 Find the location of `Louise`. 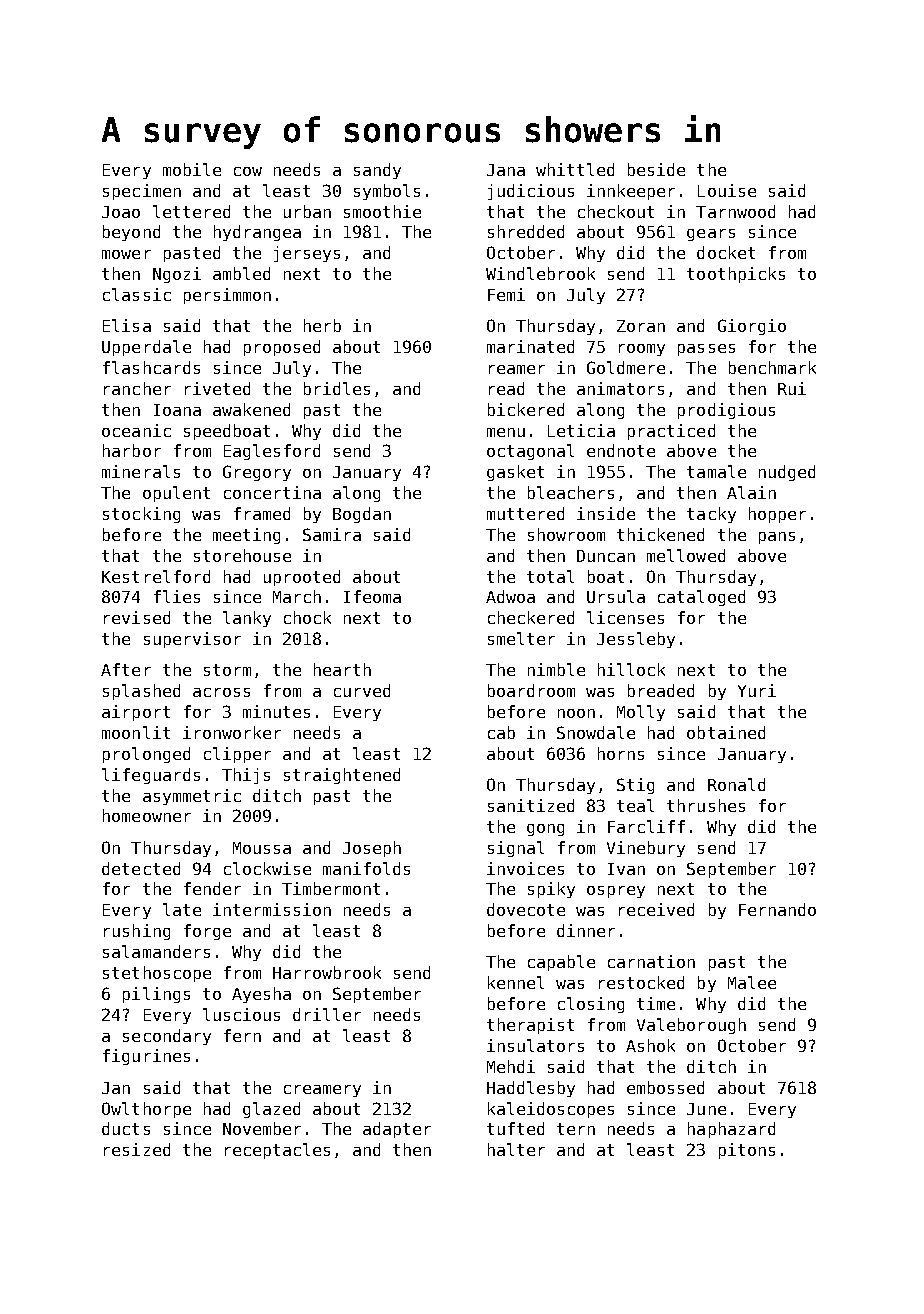

Louise is located at coordinates (727, 190).
